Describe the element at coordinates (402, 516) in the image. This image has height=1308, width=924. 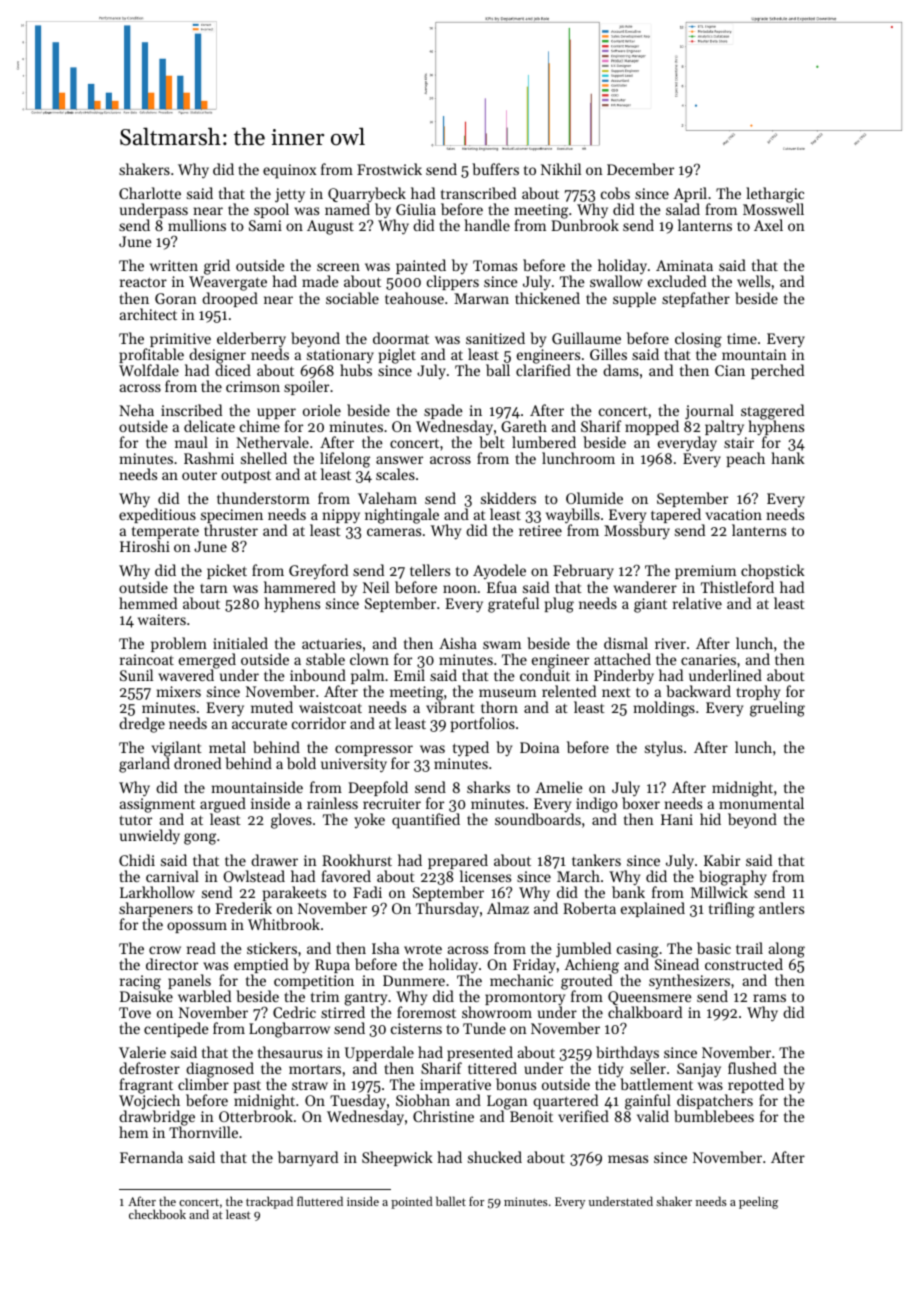
I see `nightingale` at that location.
